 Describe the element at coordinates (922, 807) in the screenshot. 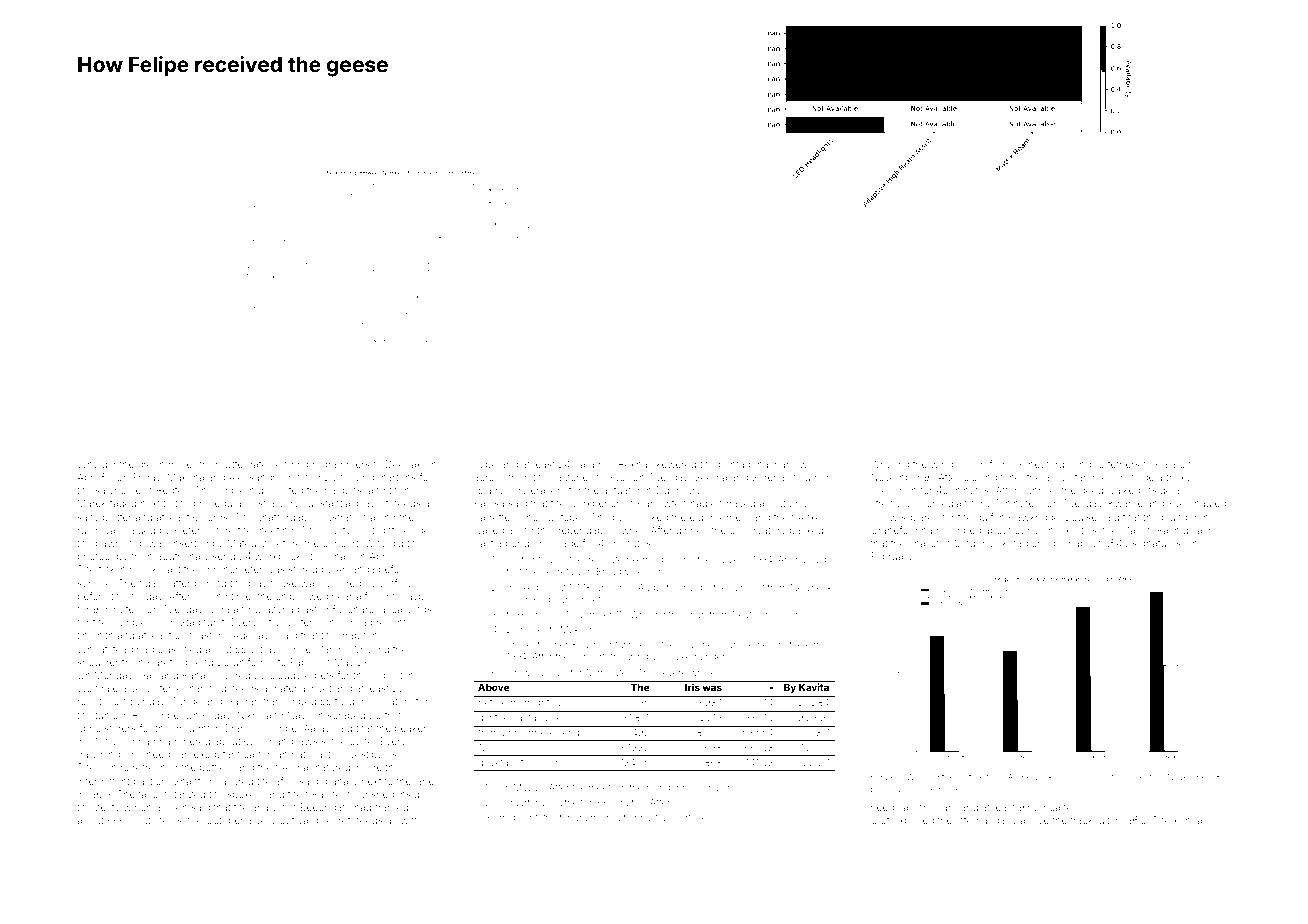

I see `shrill` at that location.
